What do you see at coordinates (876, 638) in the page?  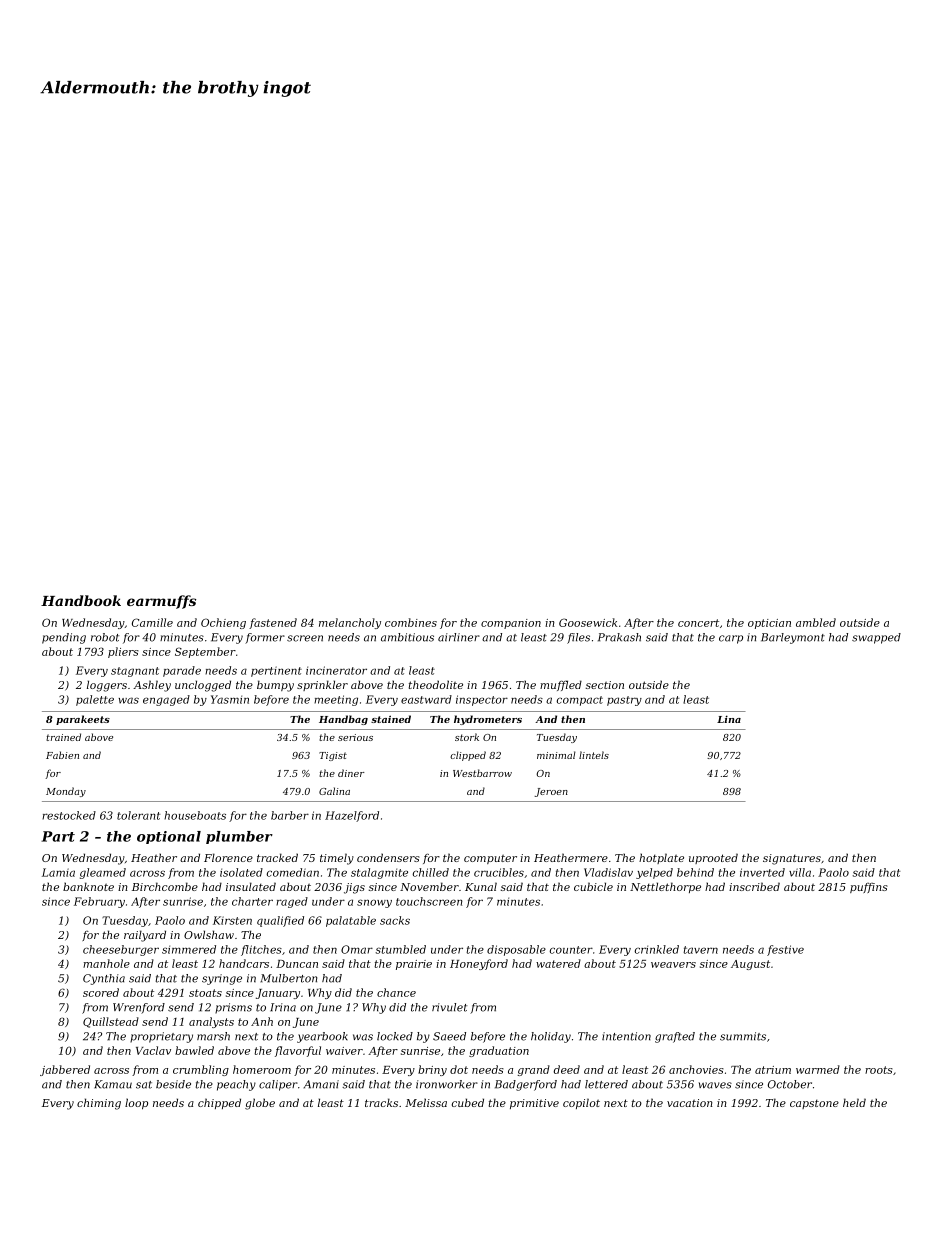 I see `swapped` at bounding box center [876, 638].
